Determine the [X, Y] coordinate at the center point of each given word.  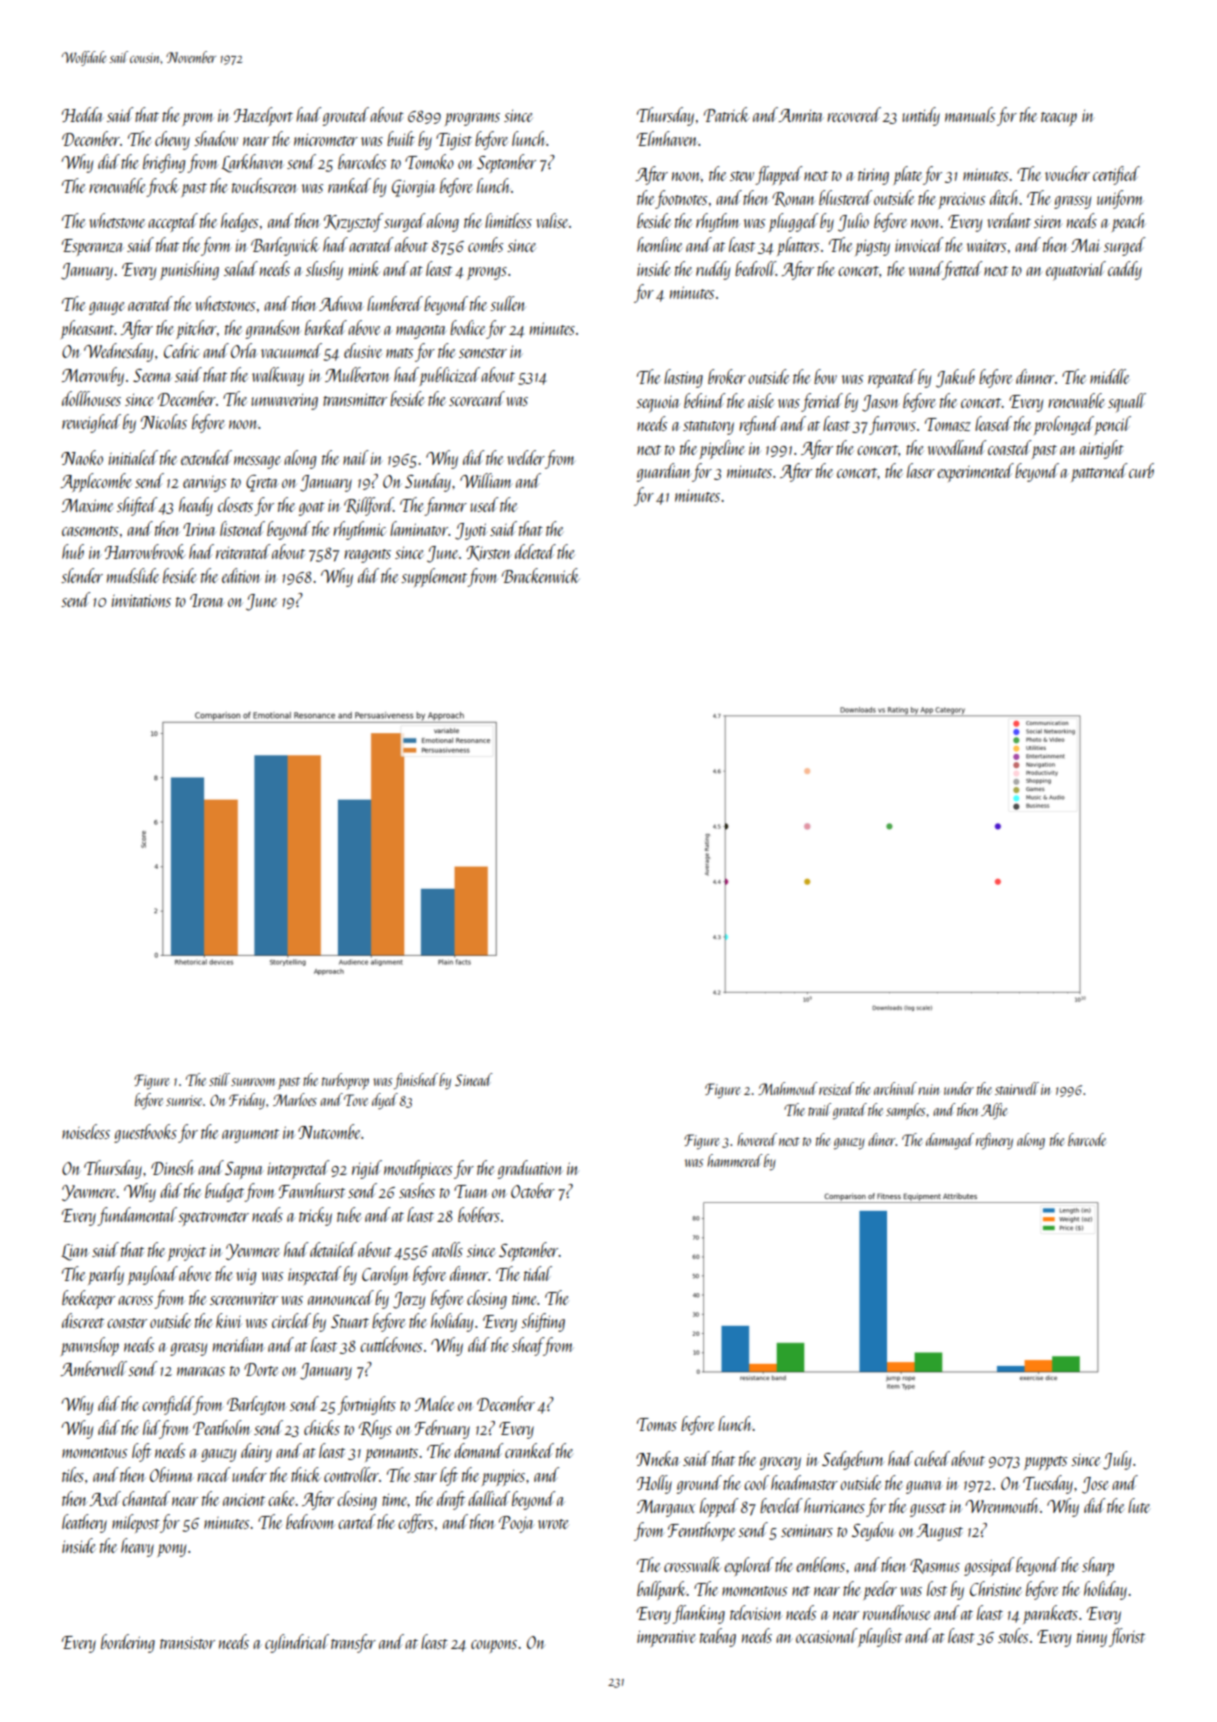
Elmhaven [667, 138]
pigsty [872, 247]
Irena [207, 600]
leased [993, 423]
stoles [1013, 1635]
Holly [654, 1484]
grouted [346, 116]
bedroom [310, 1521]
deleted [535, 551]
